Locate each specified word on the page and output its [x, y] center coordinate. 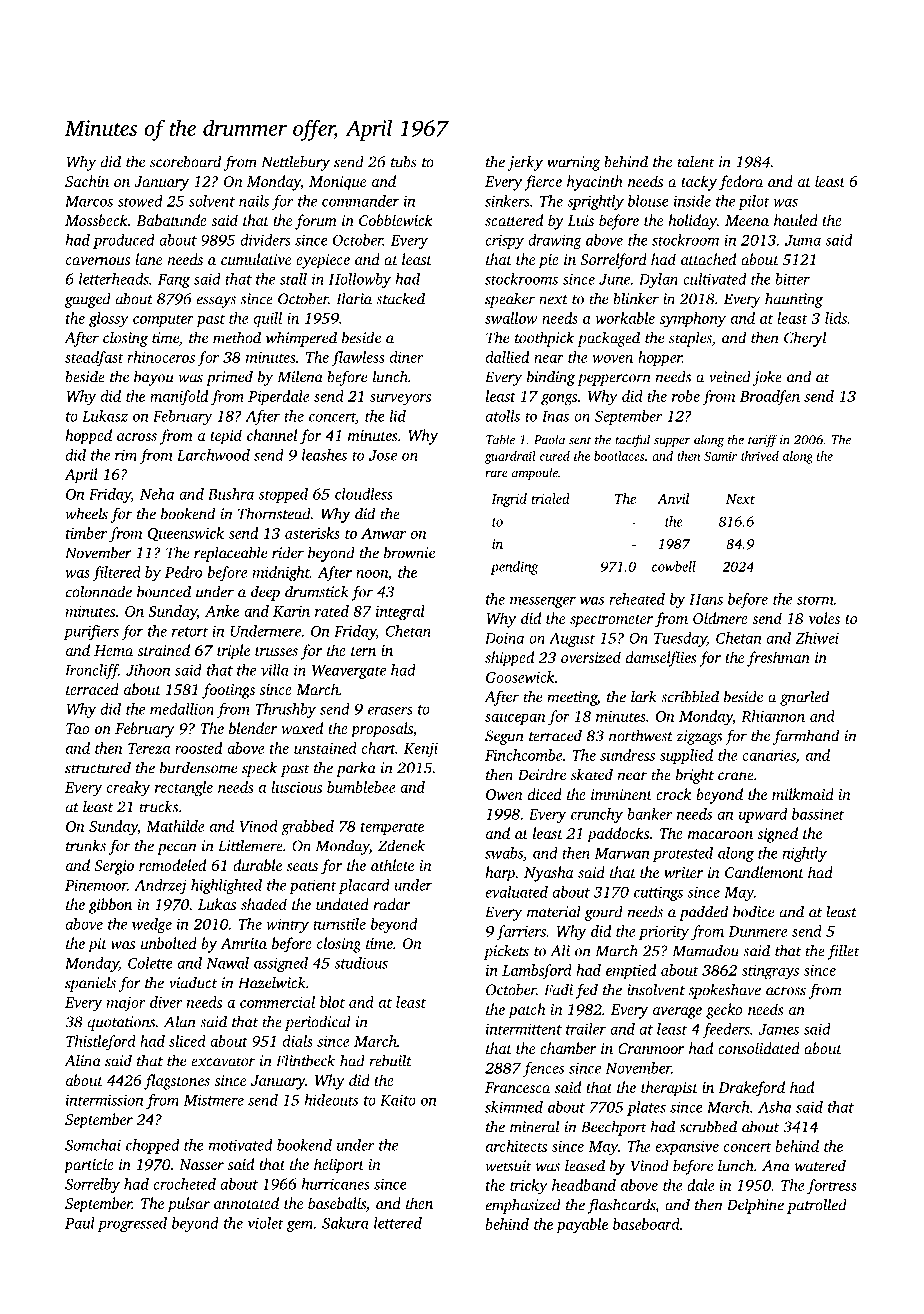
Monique [337, 183]
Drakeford [751, 1089]
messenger [543, 602]
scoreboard [185, 161]
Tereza [149, 748]
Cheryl [805, 339]
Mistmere [214, 1100]
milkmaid [803, 794]
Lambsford [537, 972]
